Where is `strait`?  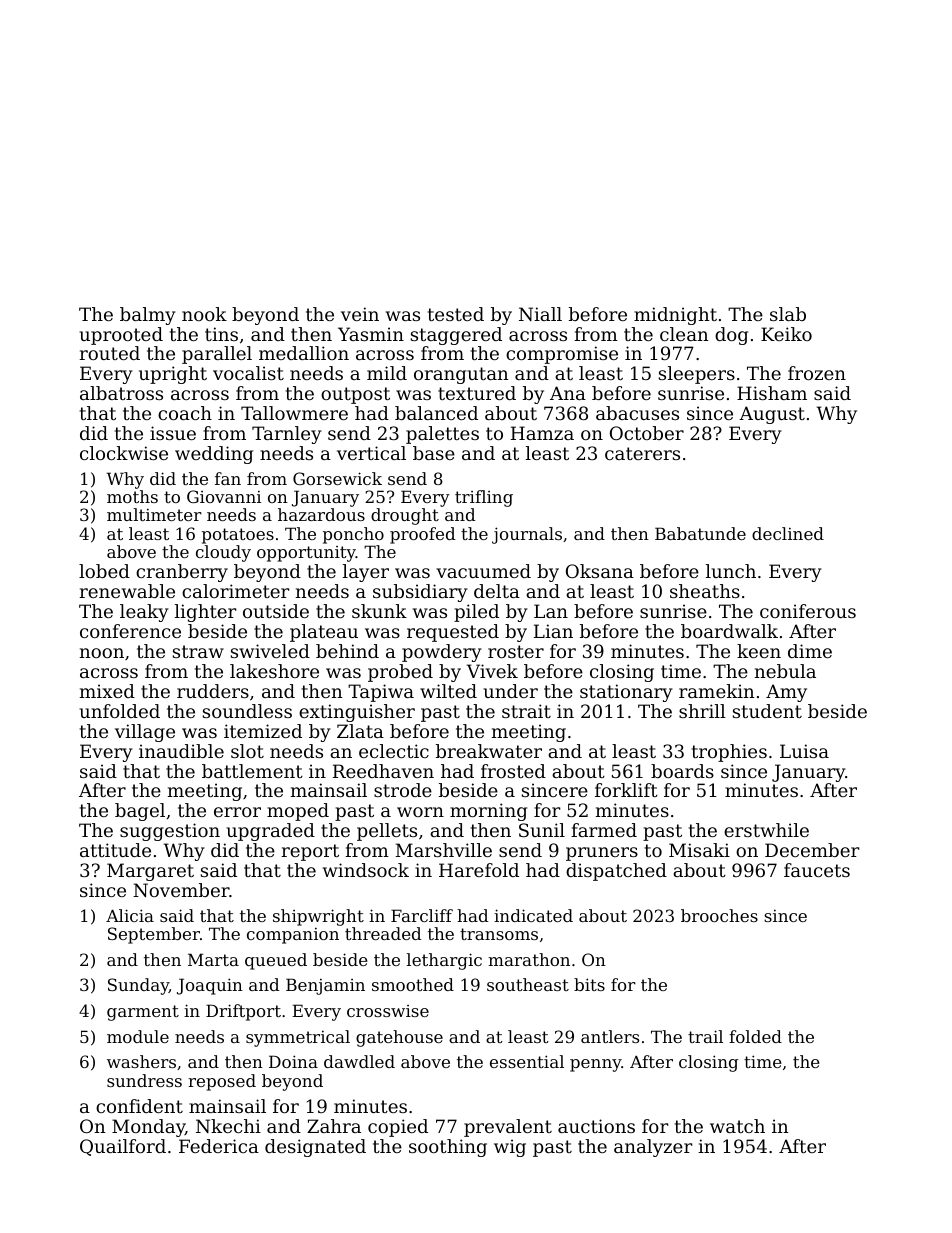 strait is located at coordinates (526, 711).
